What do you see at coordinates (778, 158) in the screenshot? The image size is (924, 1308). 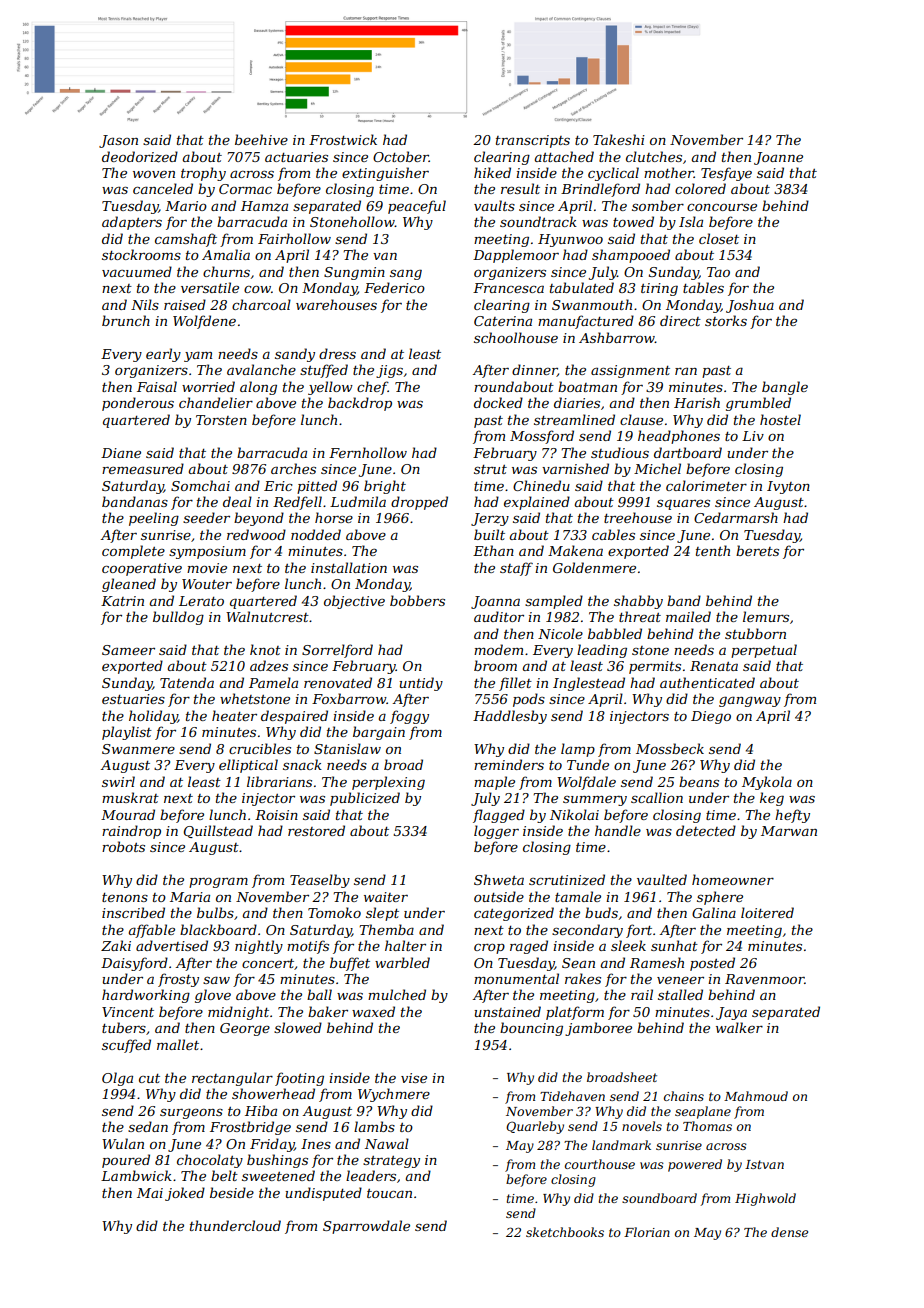 I see `Joanne` at bounding box center [778, 158].
